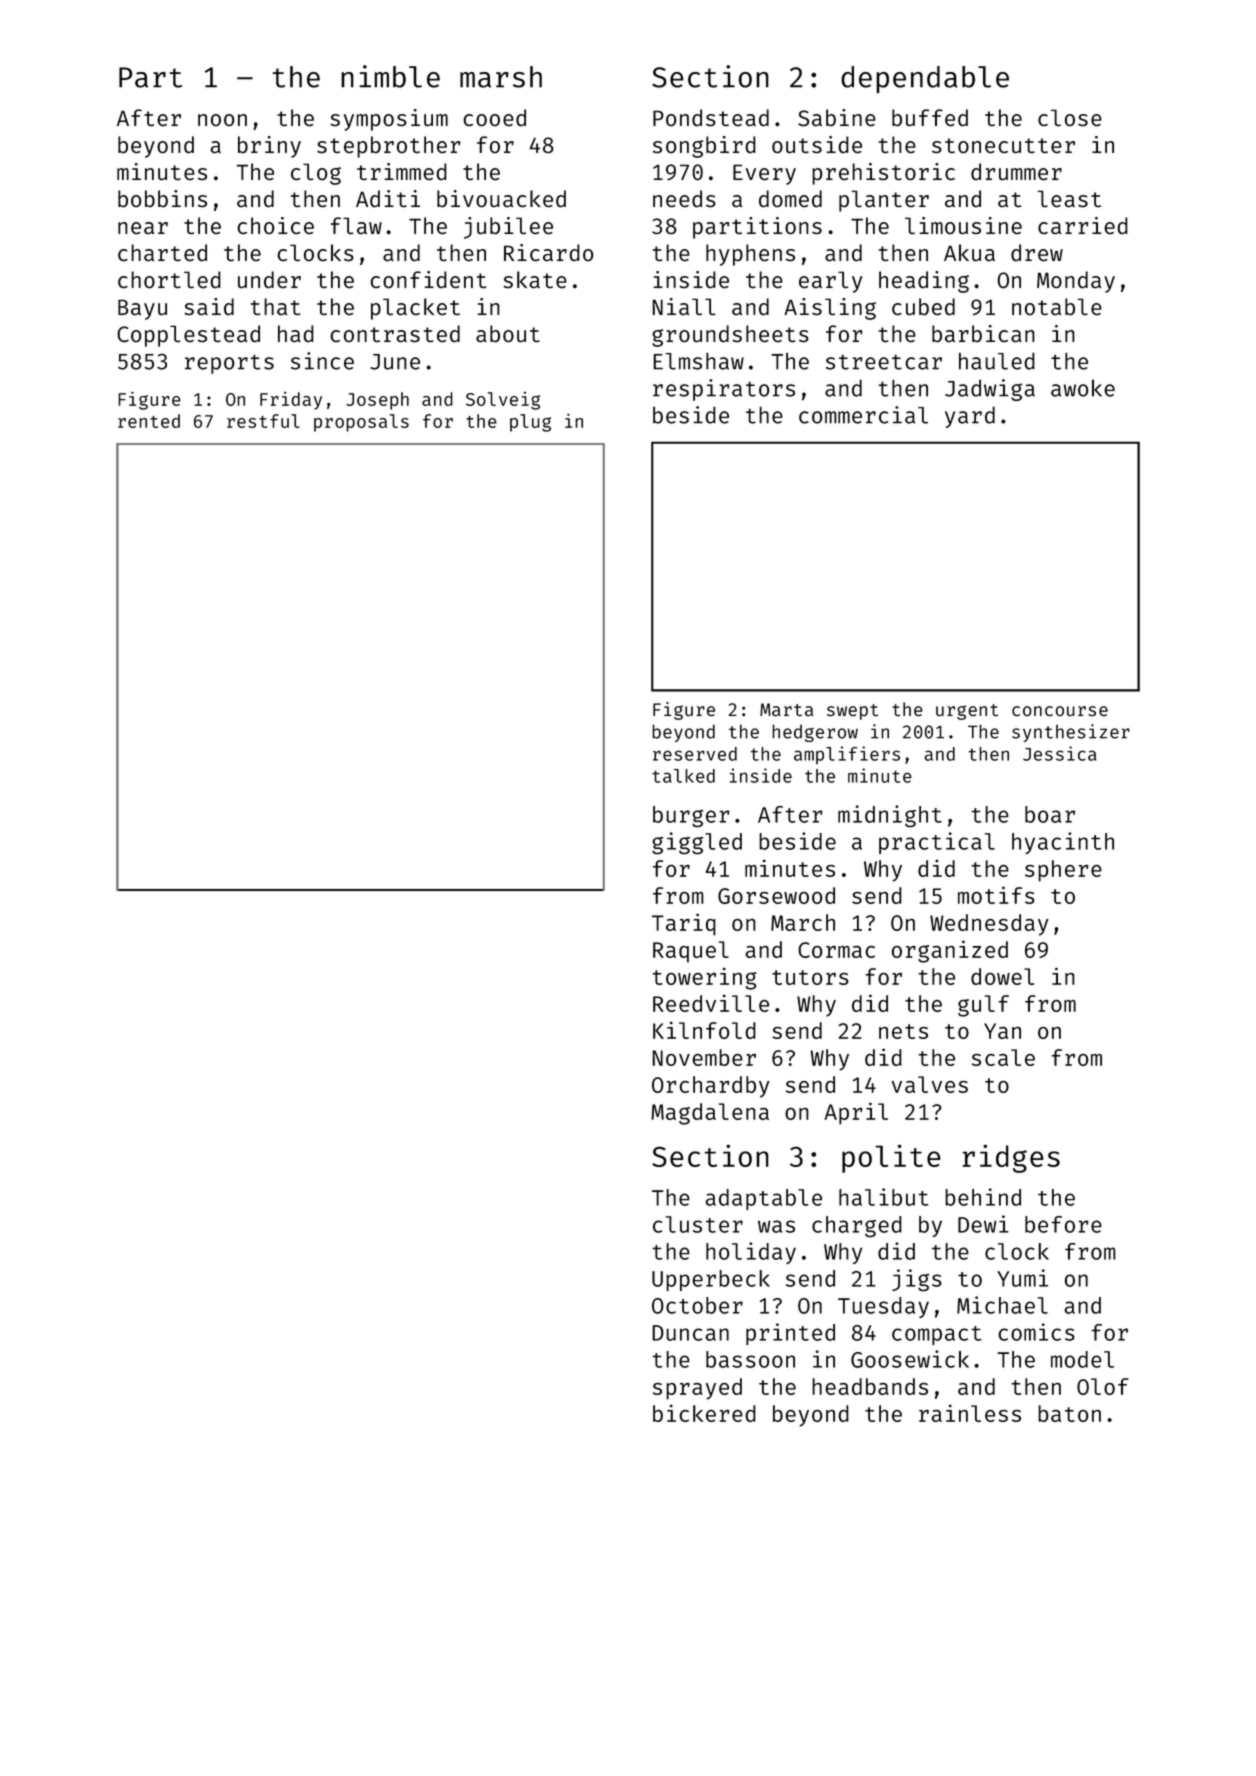 This page has width=1256, height=1776. I want to click on bickered, so click(704, 1413).
